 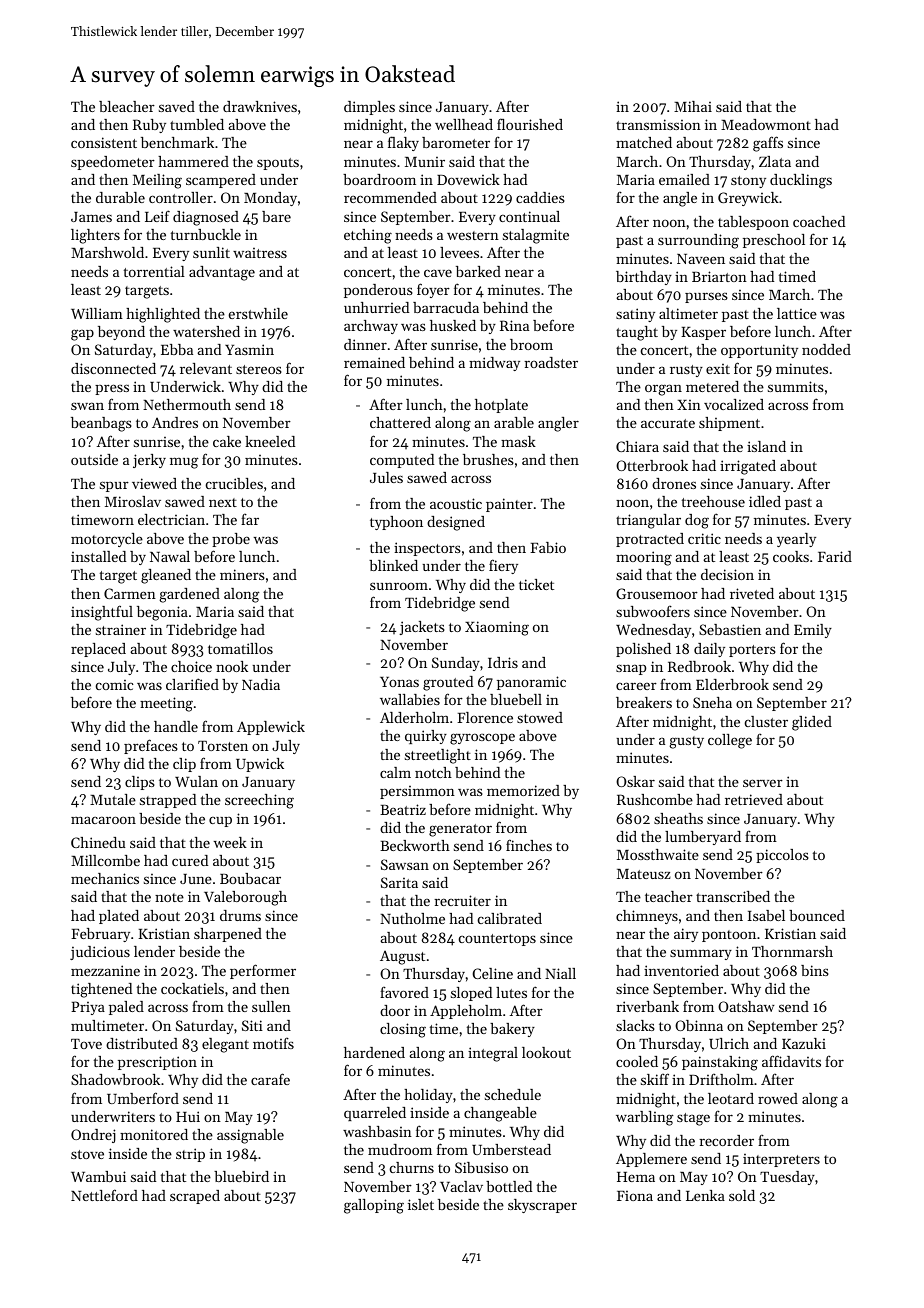 What do you see at coordinates (395, 772) in the document?
I see `calm` at bounding box center [395, 772].
